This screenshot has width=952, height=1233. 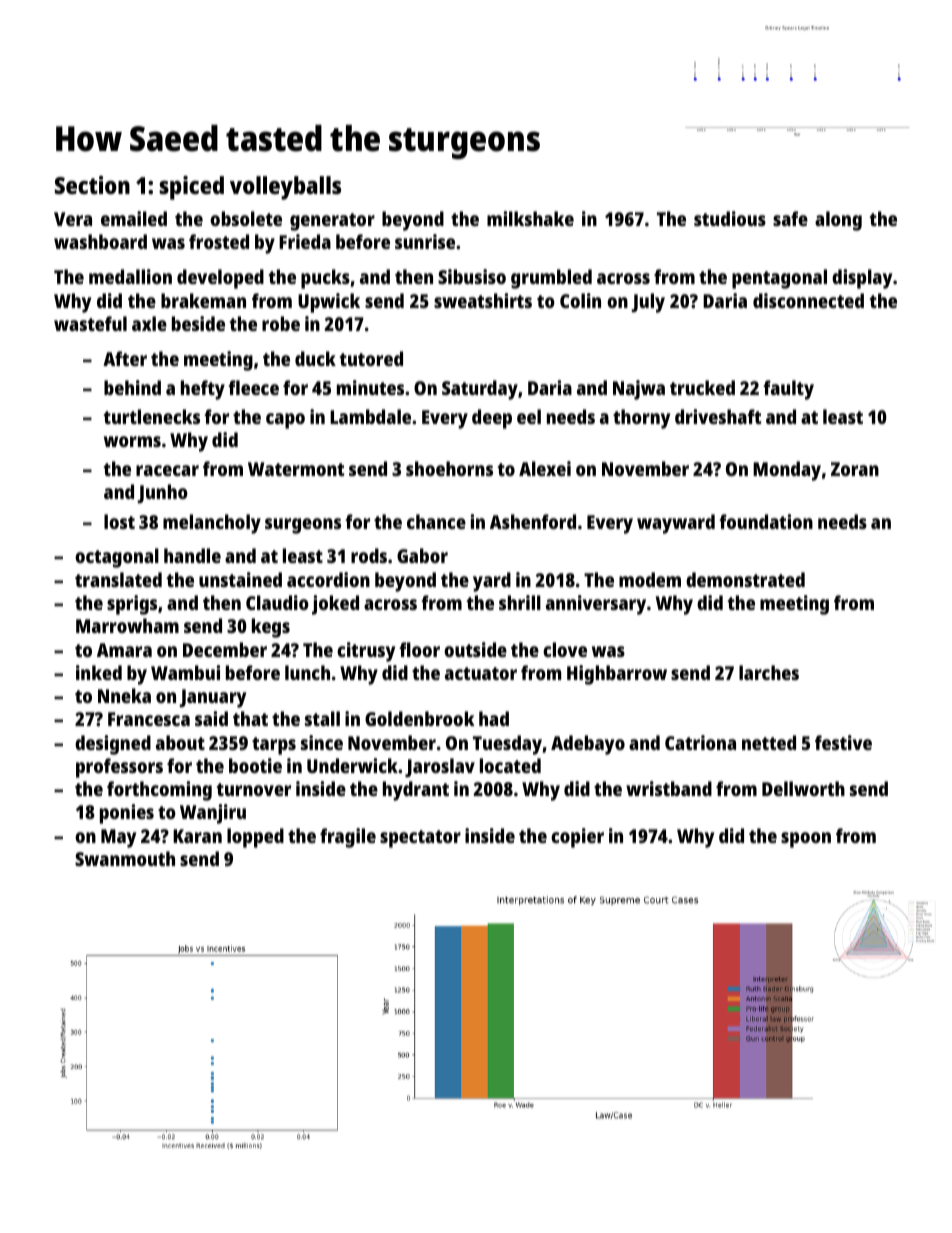 What do you see at coordinates (125, 858) in the screenshot?
I see `Swanmouth` at bounding box center [125, 858].
